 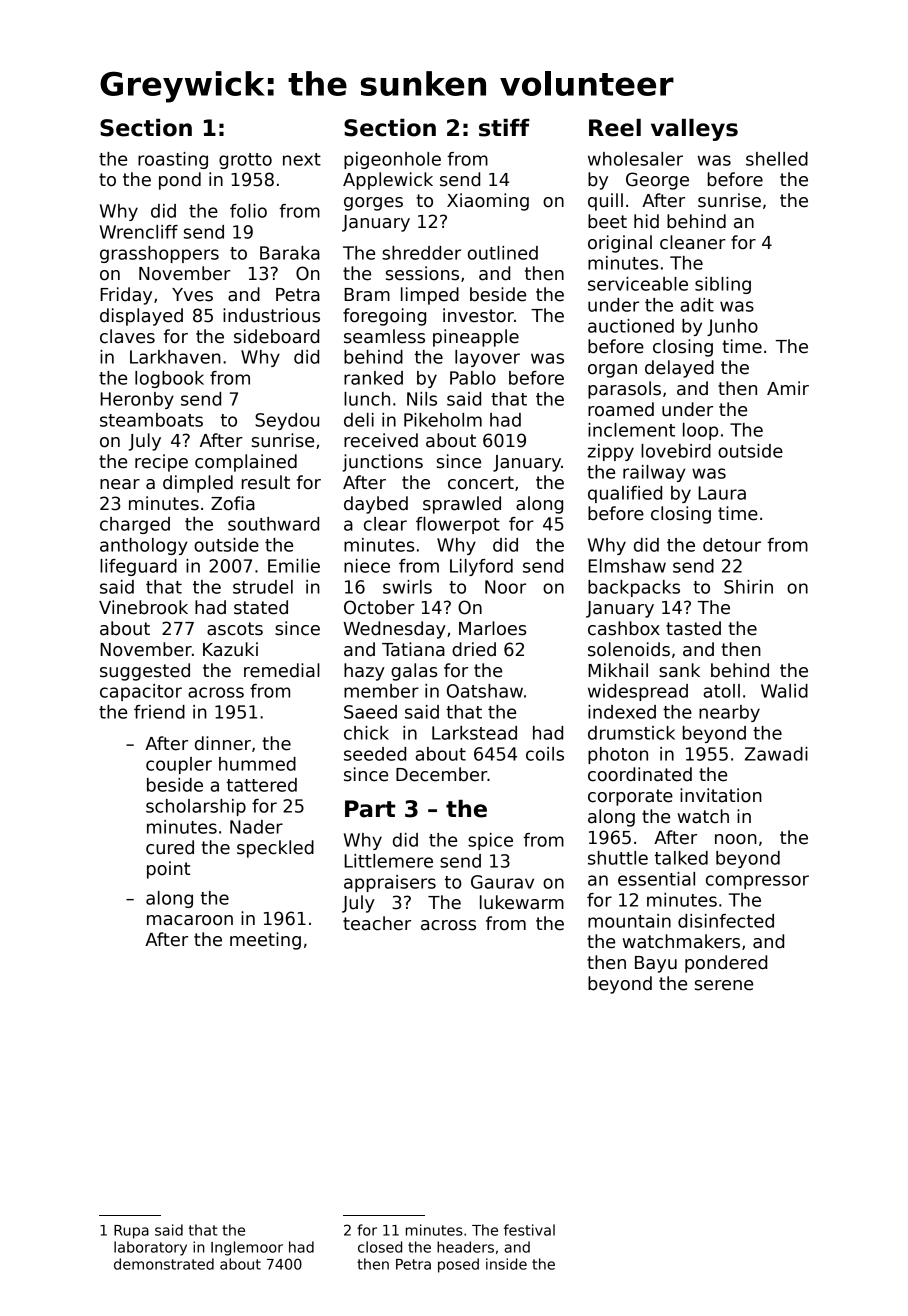 I want to click on Elmshaw, so click(x=627, y=566).
